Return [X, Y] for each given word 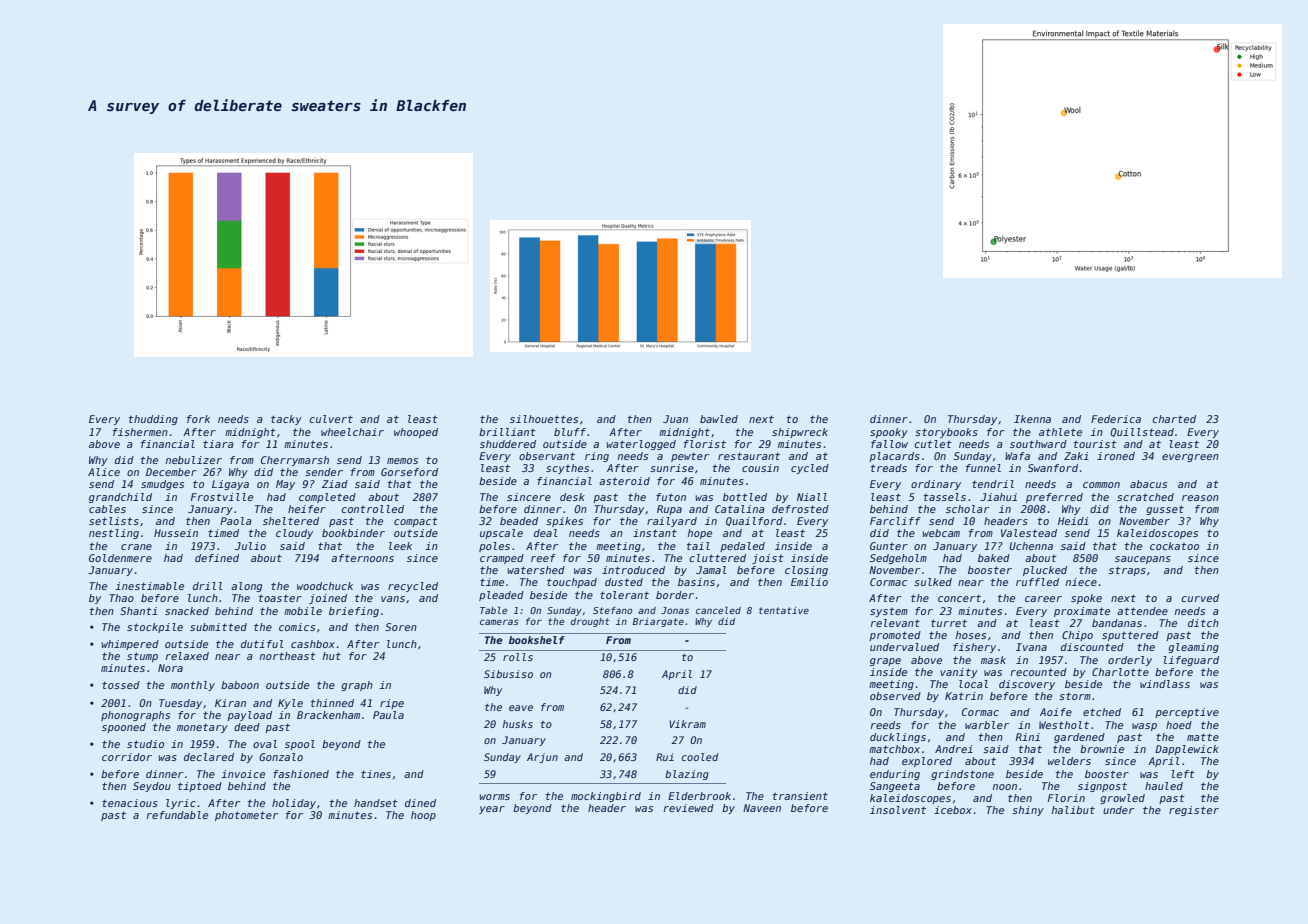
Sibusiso [508, 674]
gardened [1079, 738]
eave [521, 708]
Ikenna [1032, 419]
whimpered [130, 645]
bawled [719, 419]
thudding [153, 420]
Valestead [1029, 533]
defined [217, 558]
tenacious [130, 803]
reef [543, 558]
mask [993, 660]
